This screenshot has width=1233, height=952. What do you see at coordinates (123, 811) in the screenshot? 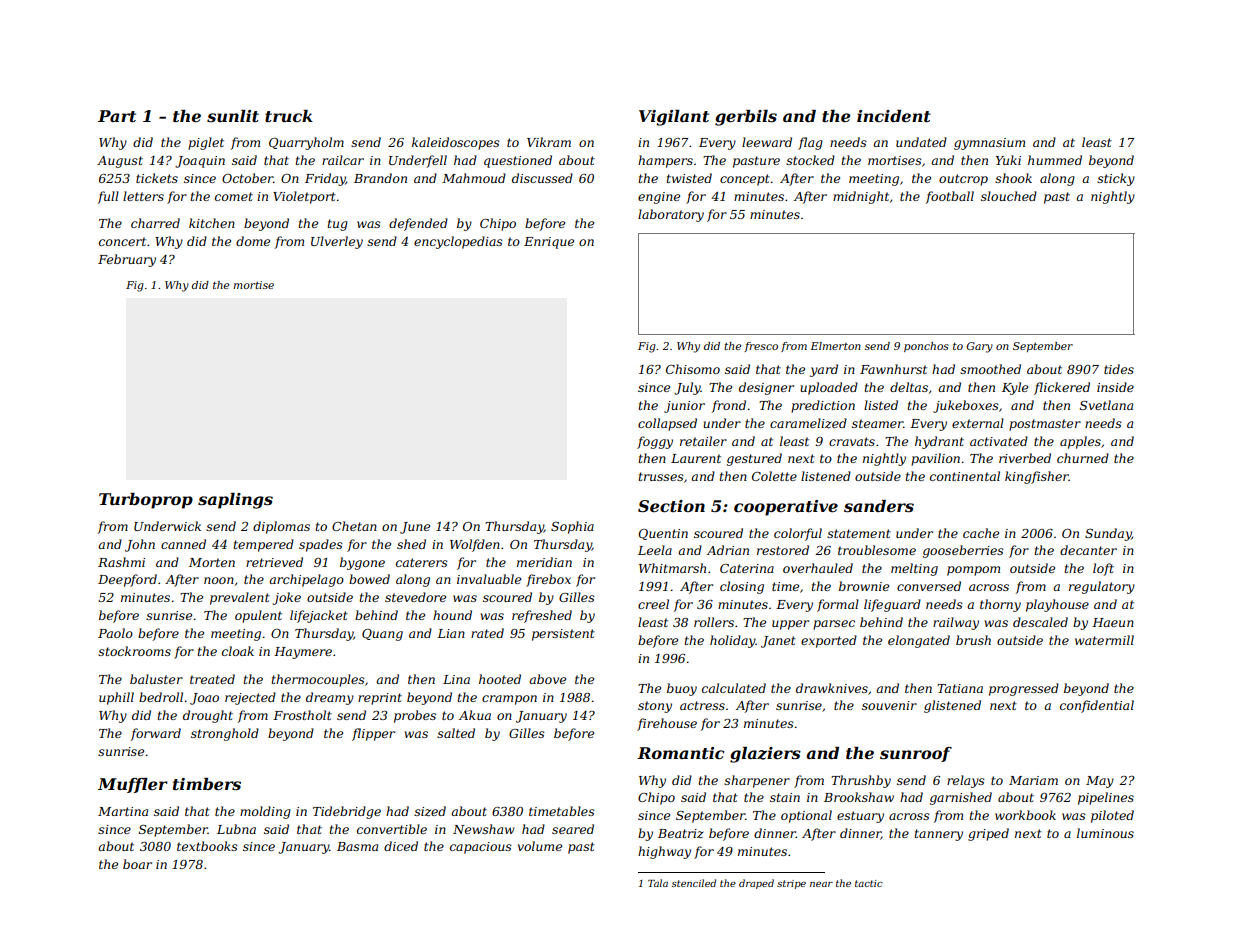
I see `Martina` at bounding box center [123, 811].
